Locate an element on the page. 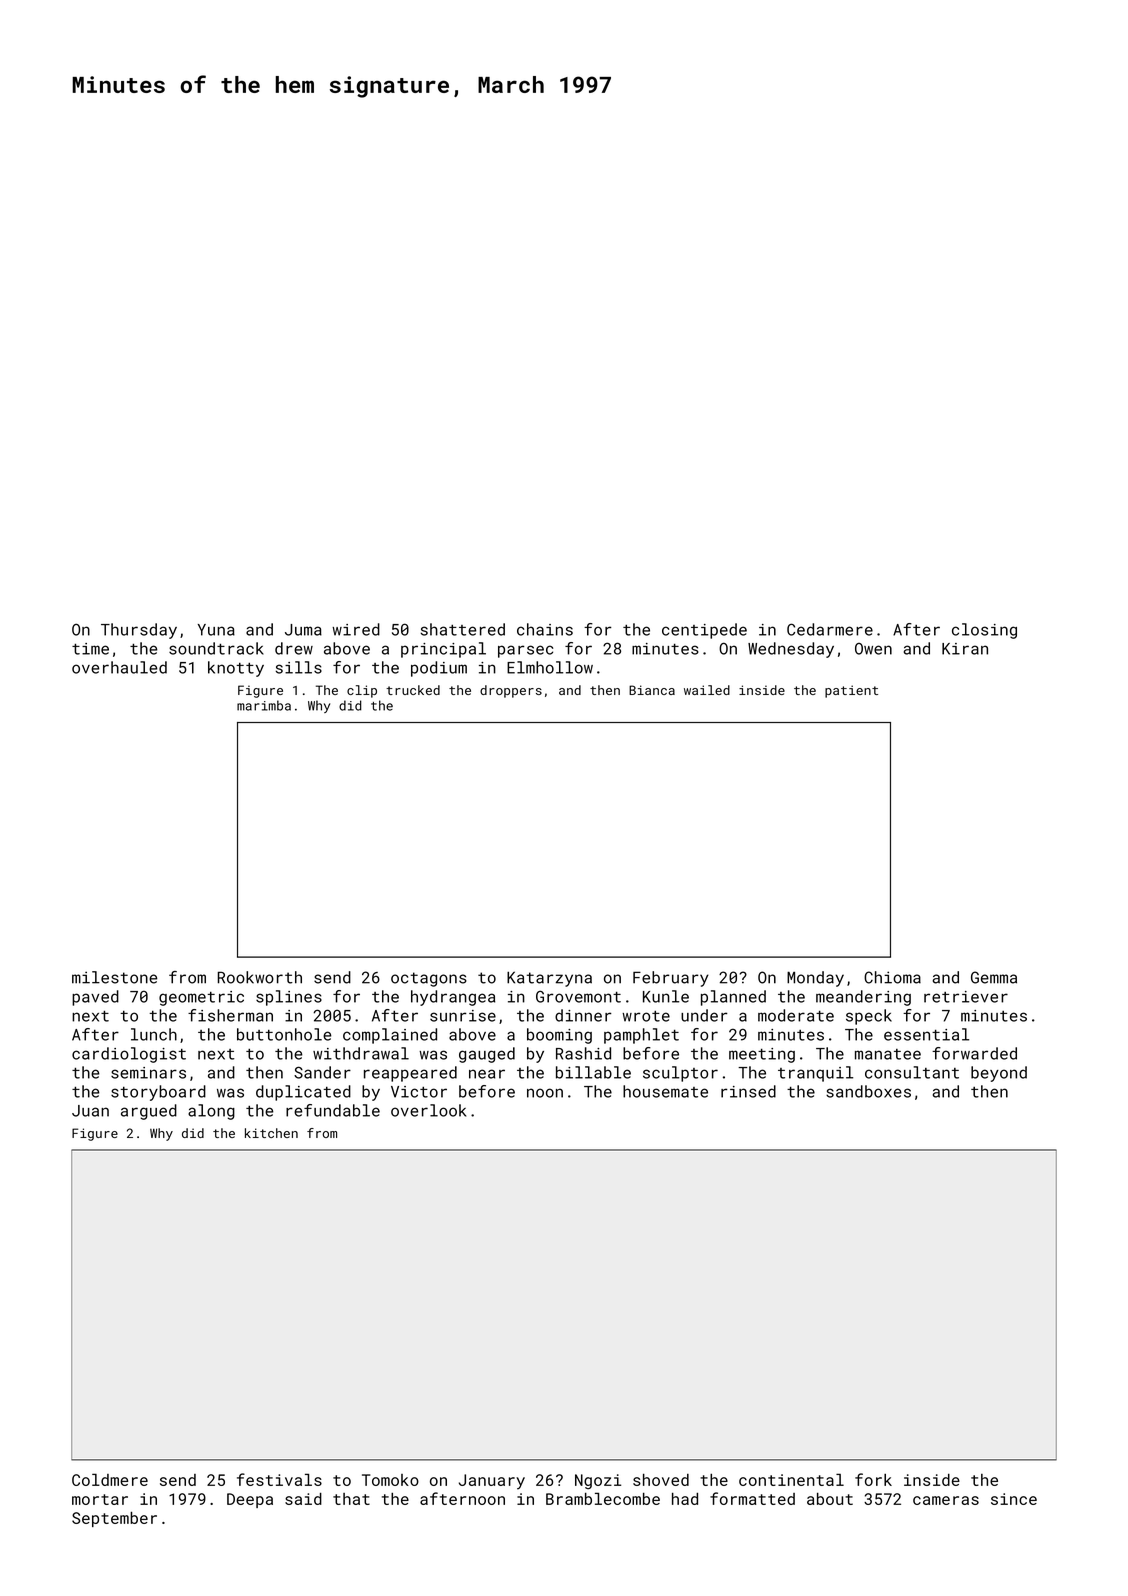  February is located at coordinates (671, 979).
